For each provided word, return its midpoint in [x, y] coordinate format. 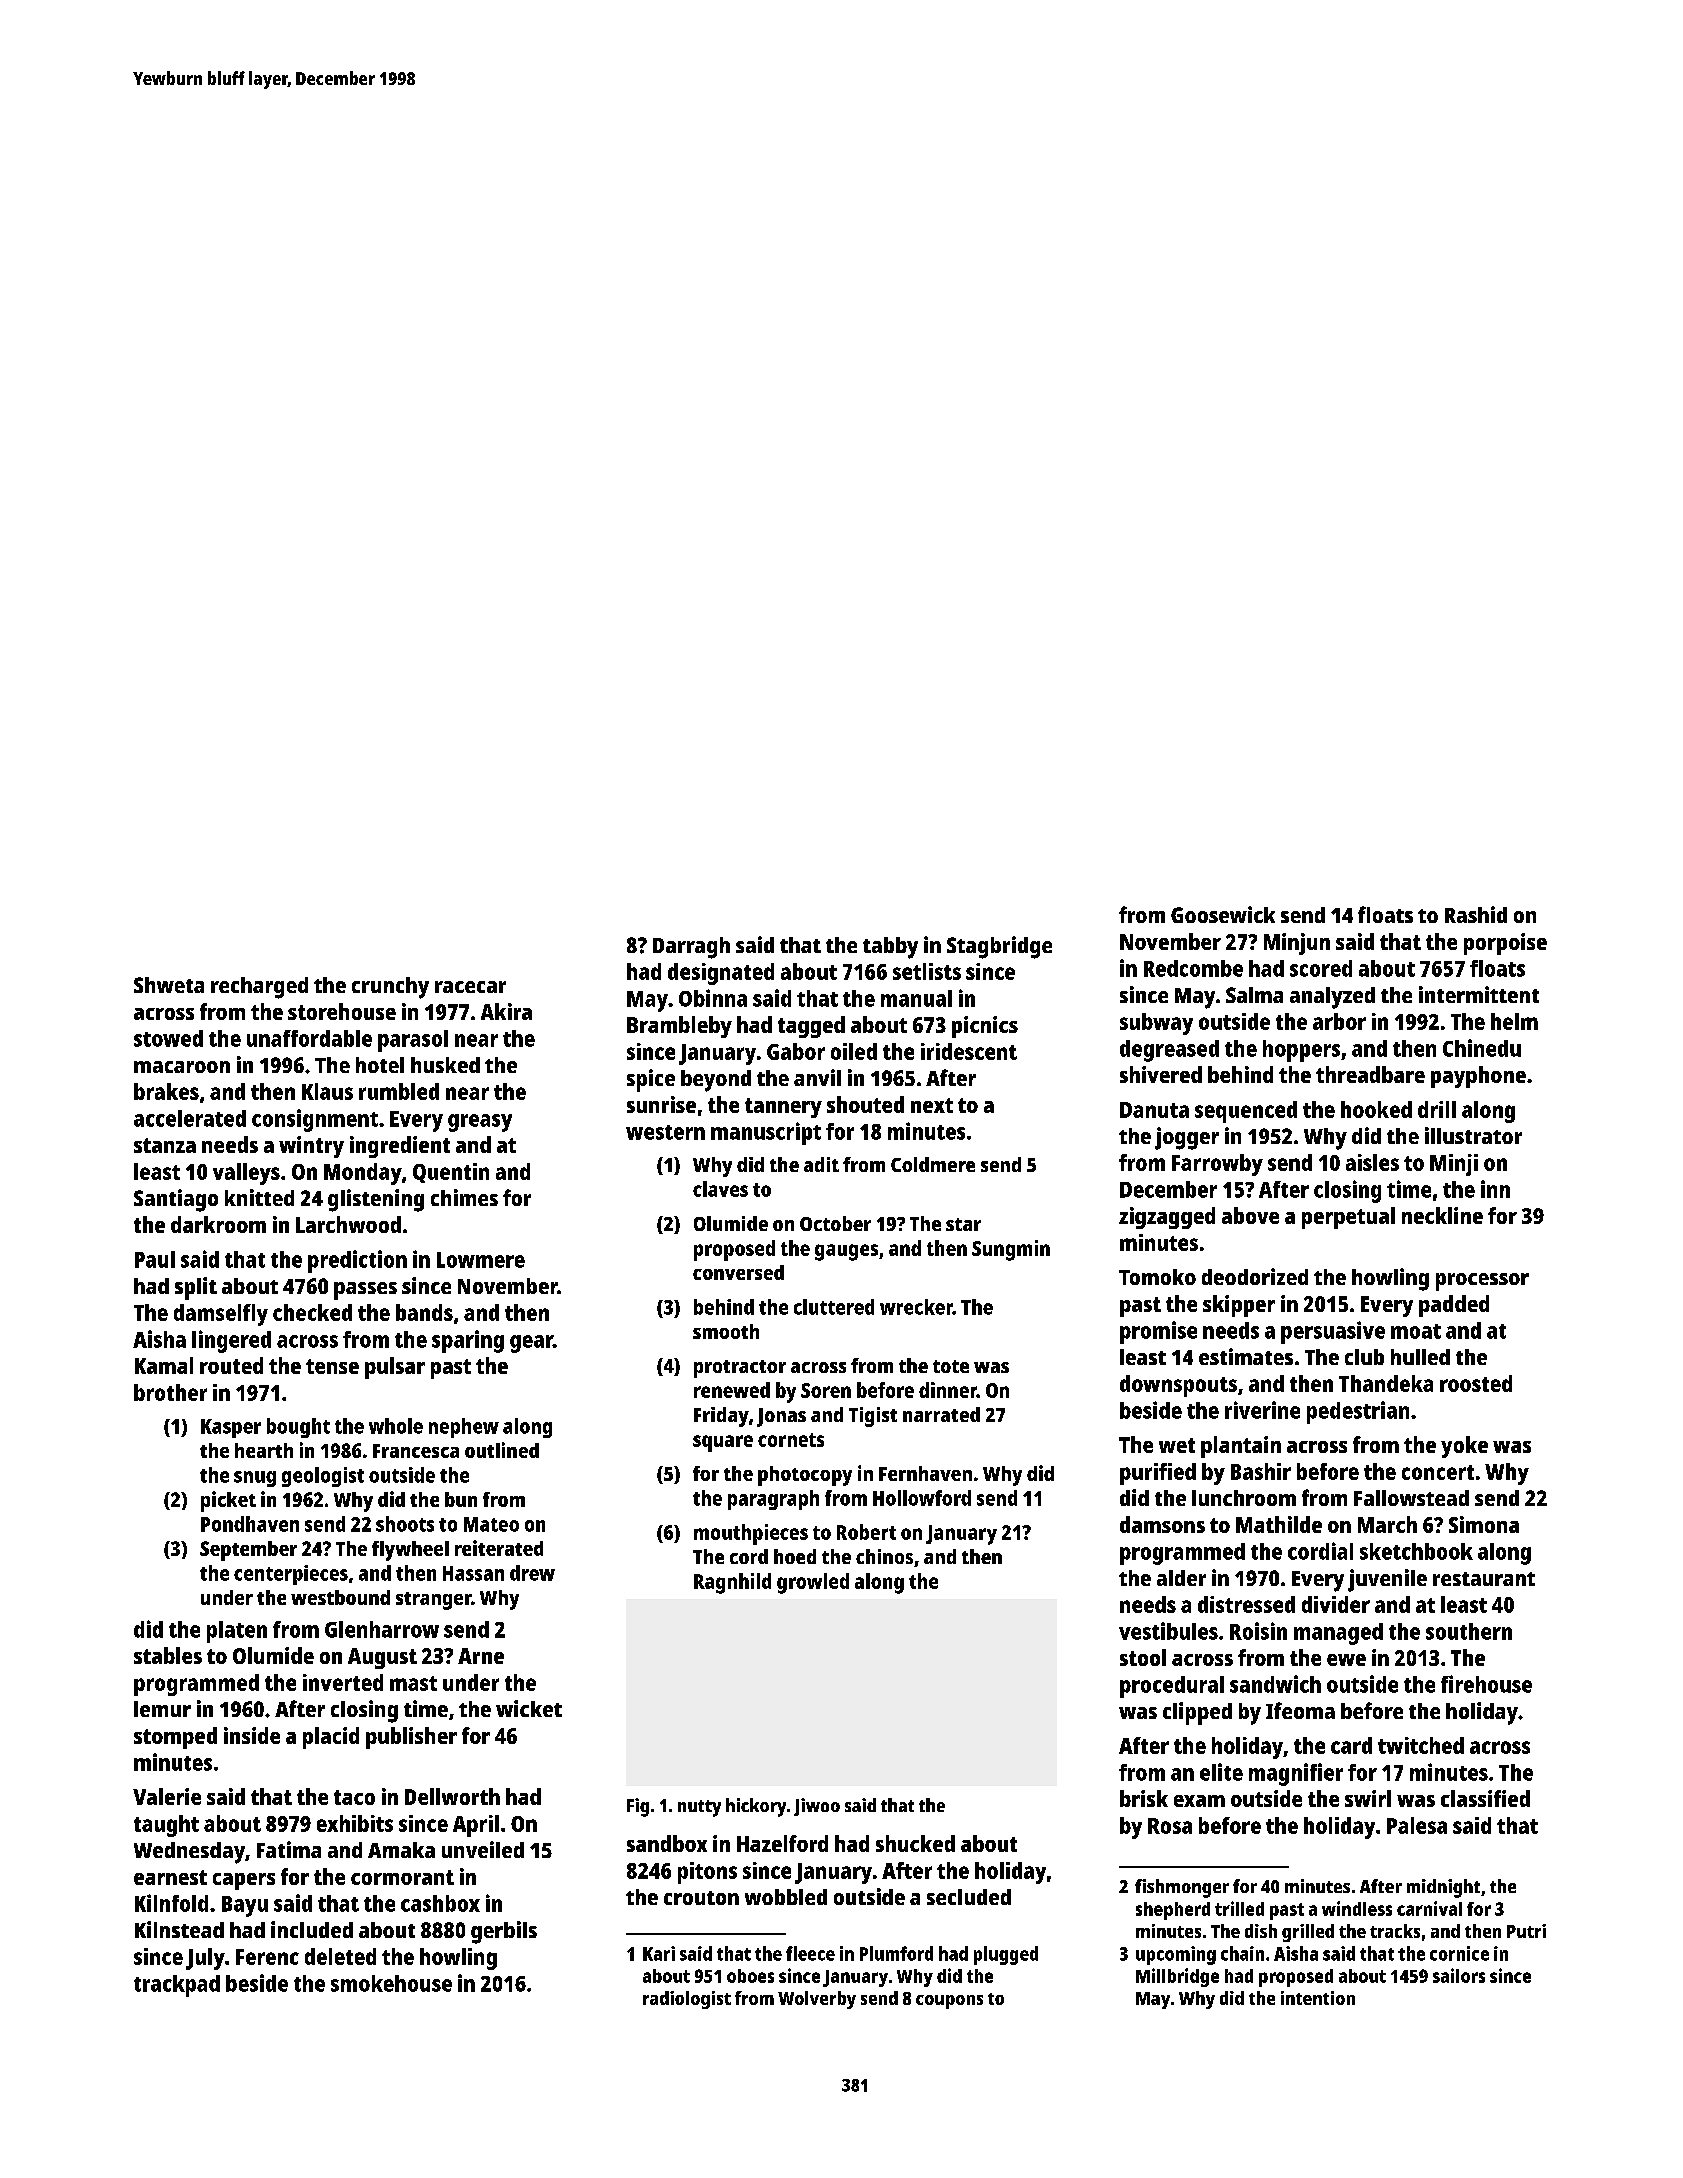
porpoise [1505, 944]
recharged [259, 988]
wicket [529, 1708]
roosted [1476, 1383]
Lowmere [481, 1260]
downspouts [1178, 1386]
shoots [405, 1524]
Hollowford [922, 1498]
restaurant [1484, 1579]
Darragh [691, 948]
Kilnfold [171, 1903]
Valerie [167, 1796]
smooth [726, 1331]
